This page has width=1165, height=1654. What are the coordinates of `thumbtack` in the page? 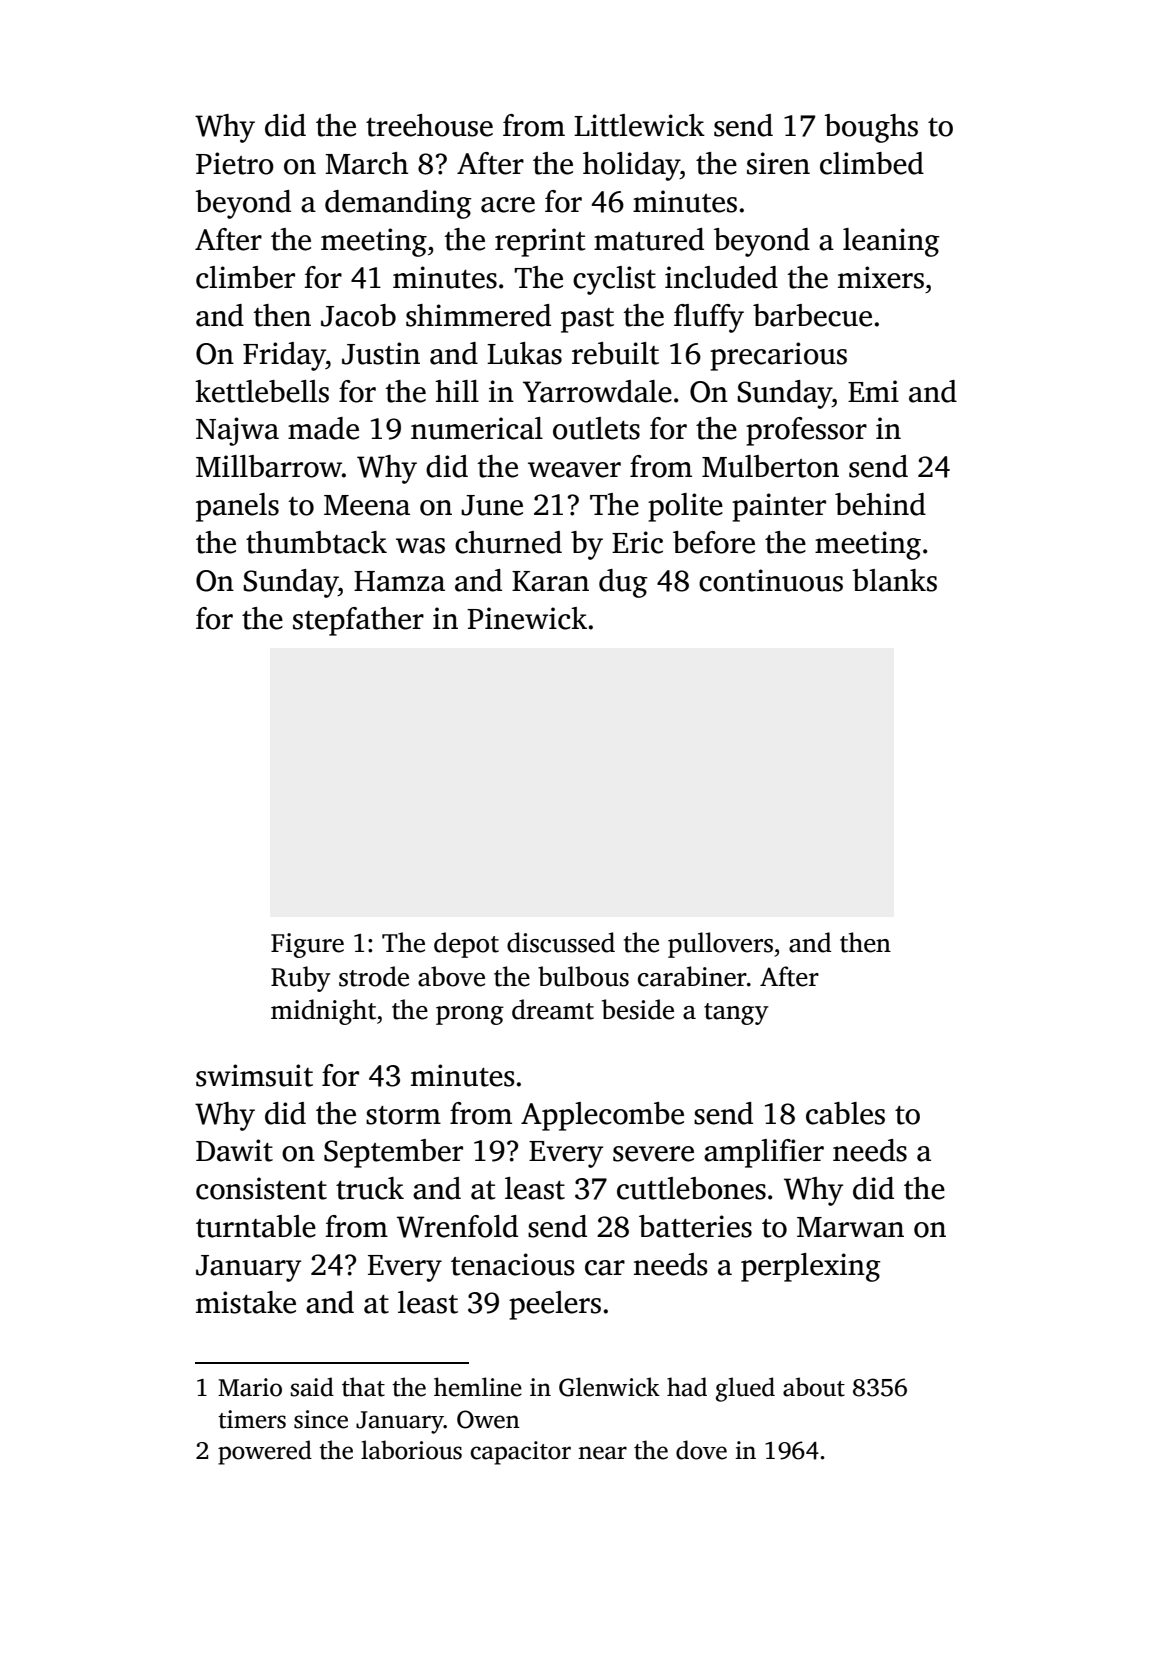 It's located at (316, 542).
